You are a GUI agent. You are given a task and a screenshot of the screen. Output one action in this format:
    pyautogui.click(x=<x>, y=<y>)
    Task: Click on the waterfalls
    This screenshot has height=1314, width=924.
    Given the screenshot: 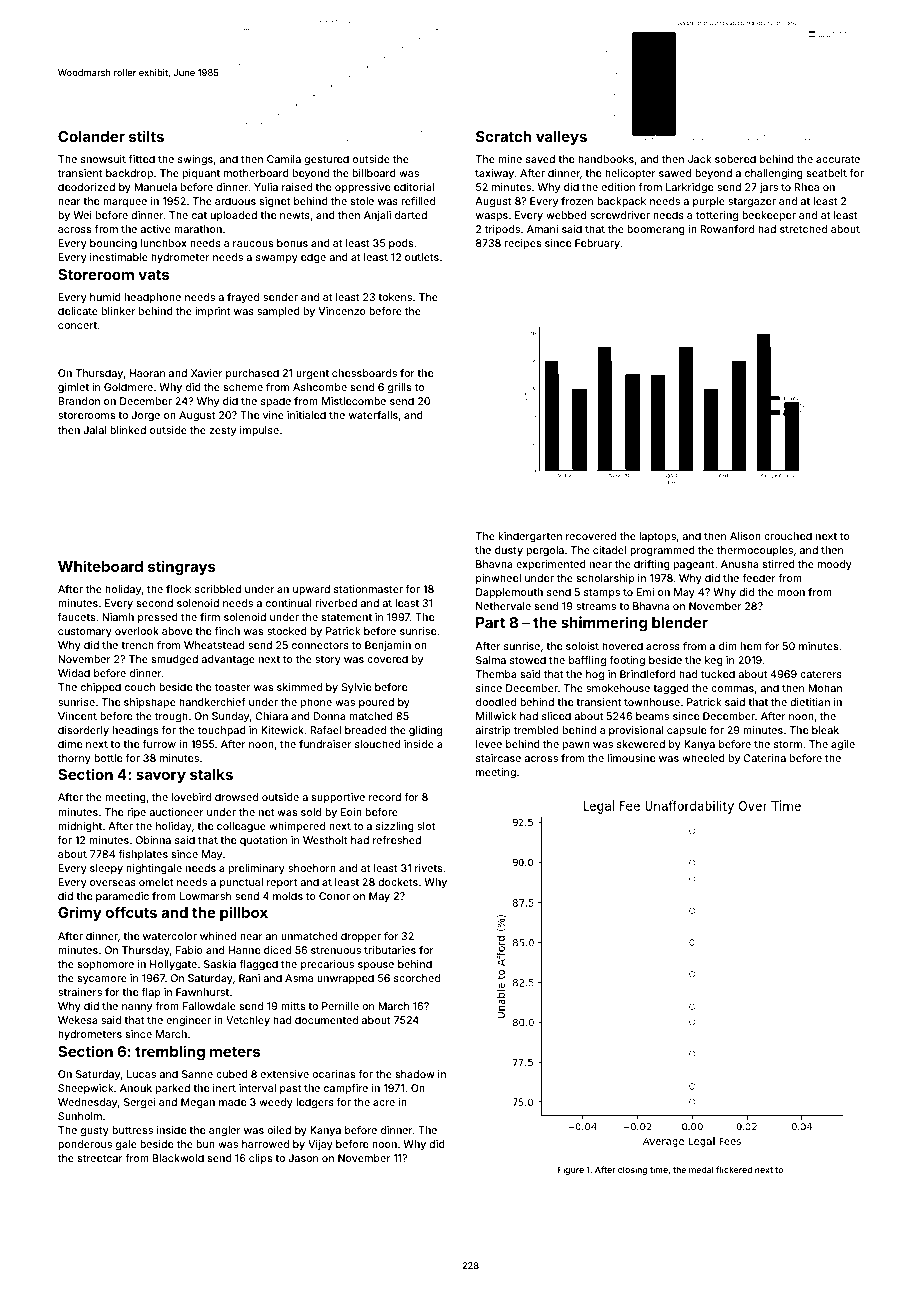 What is the action you would take?
    pyautogui.click(x=373, y=415)
